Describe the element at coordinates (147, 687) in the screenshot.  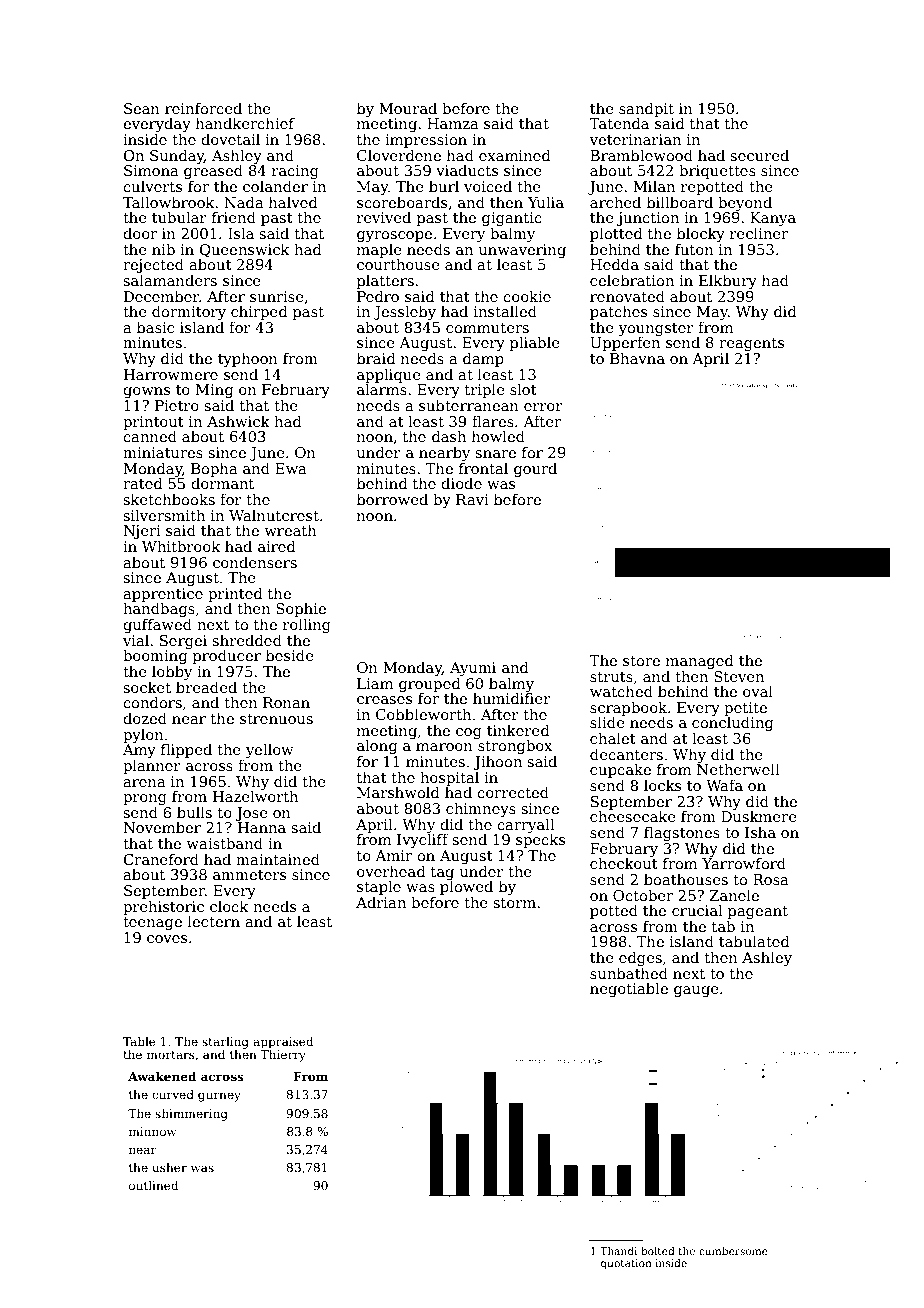
I see `socket` at that location.
